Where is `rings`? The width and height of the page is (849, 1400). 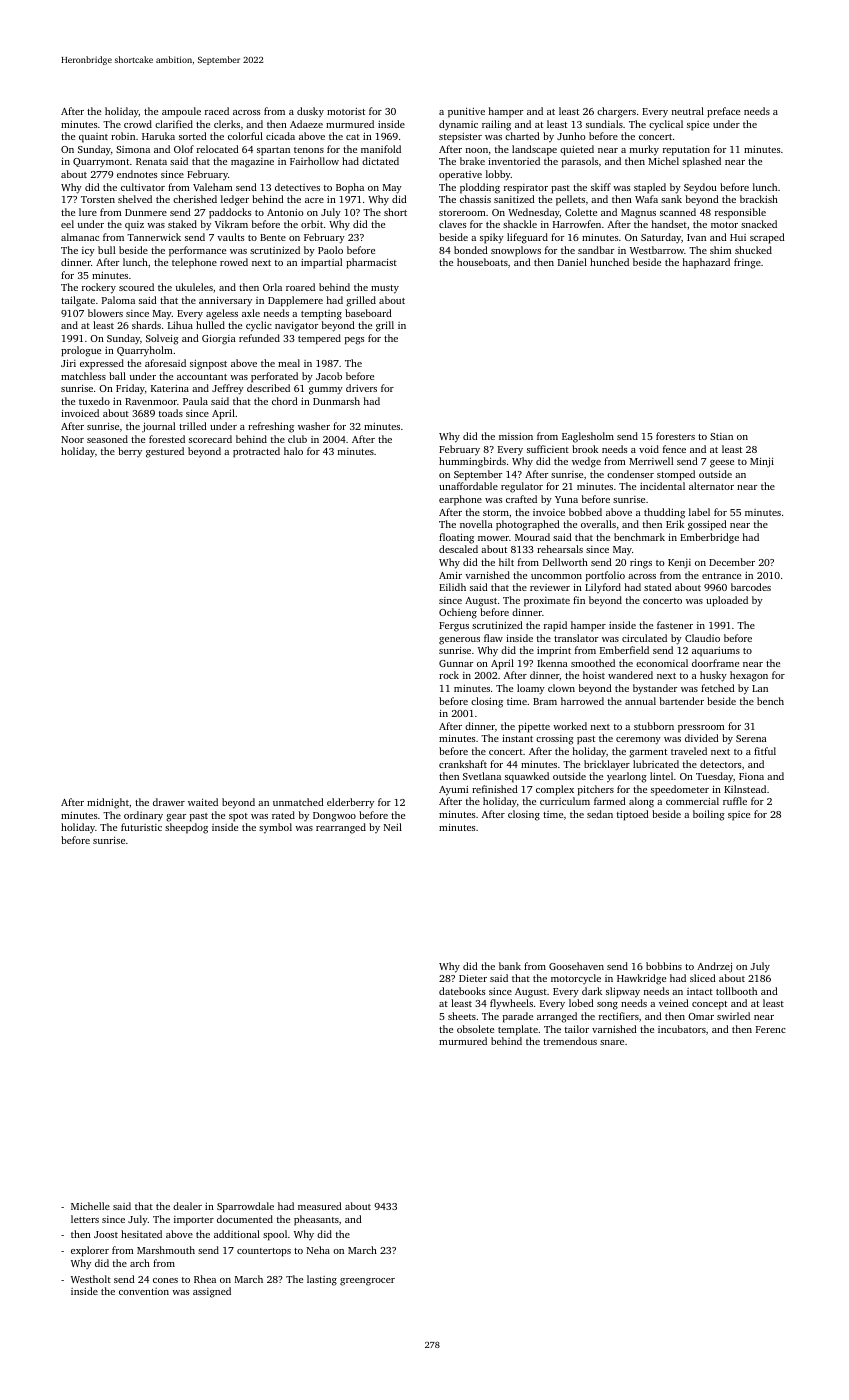
rings is located at coordinates (641, 564).
